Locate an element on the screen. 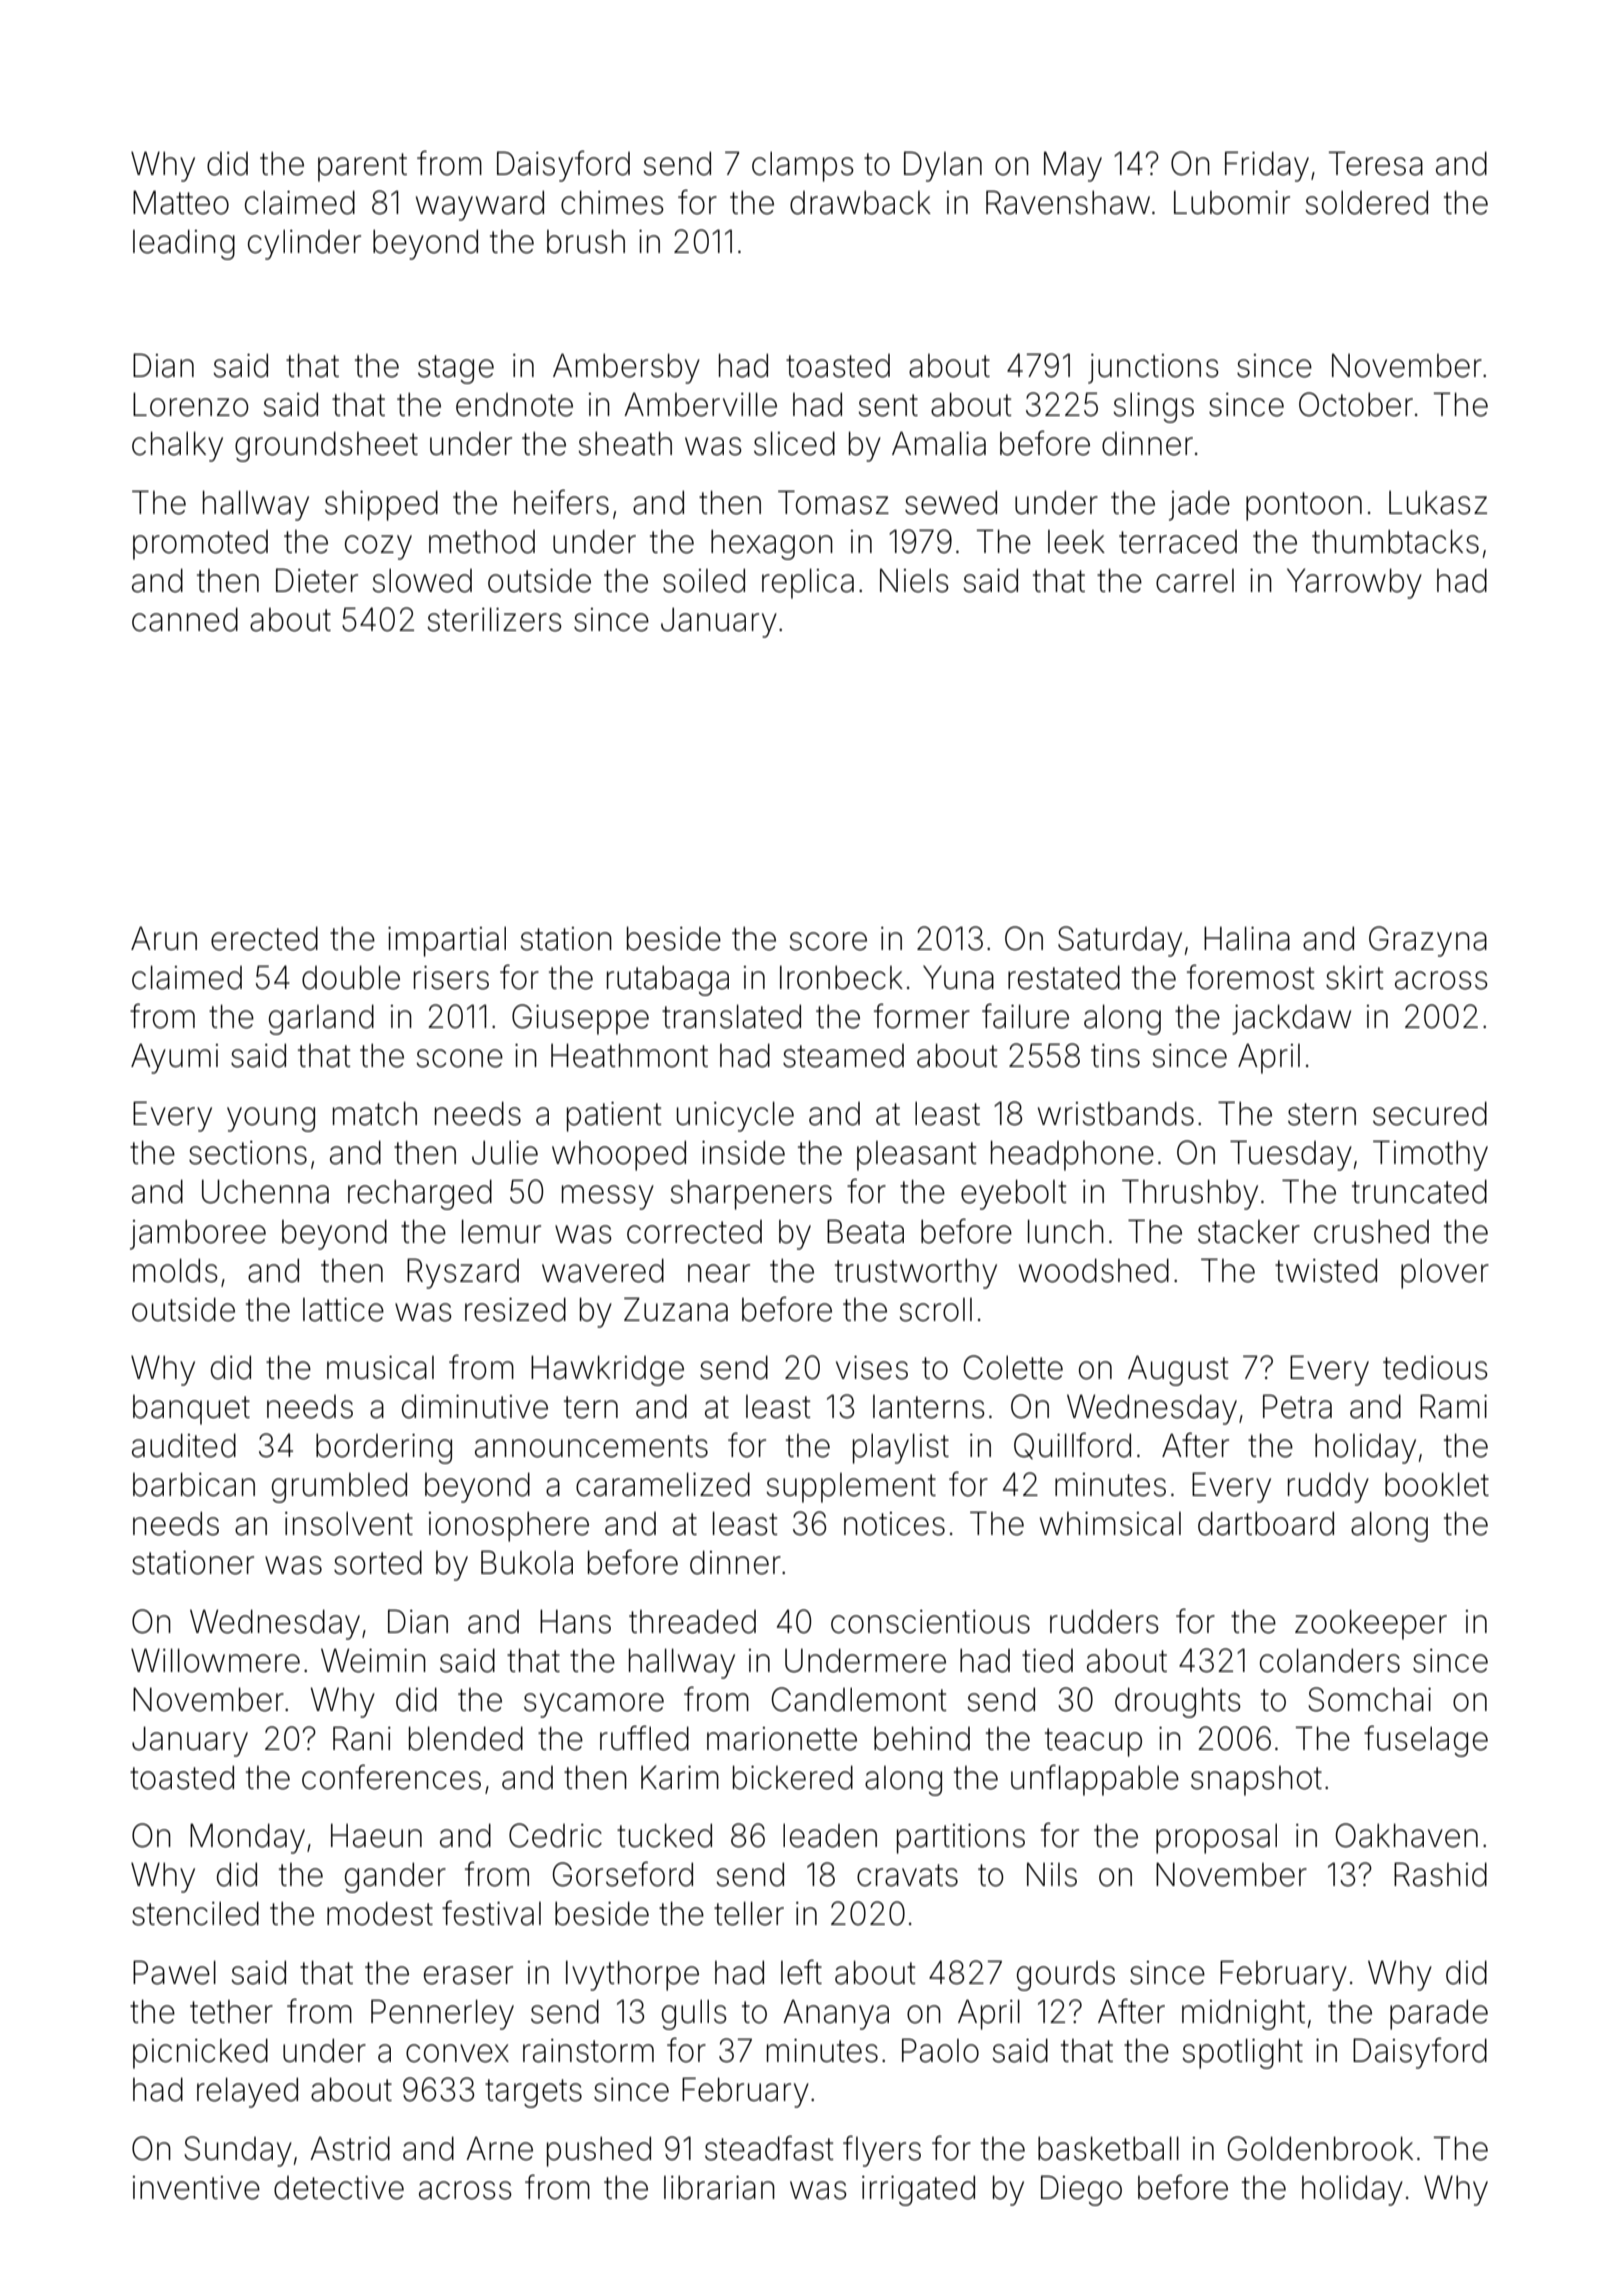 The image size is (1620, 2292). carrel is located at coordinates (1195, 581).
